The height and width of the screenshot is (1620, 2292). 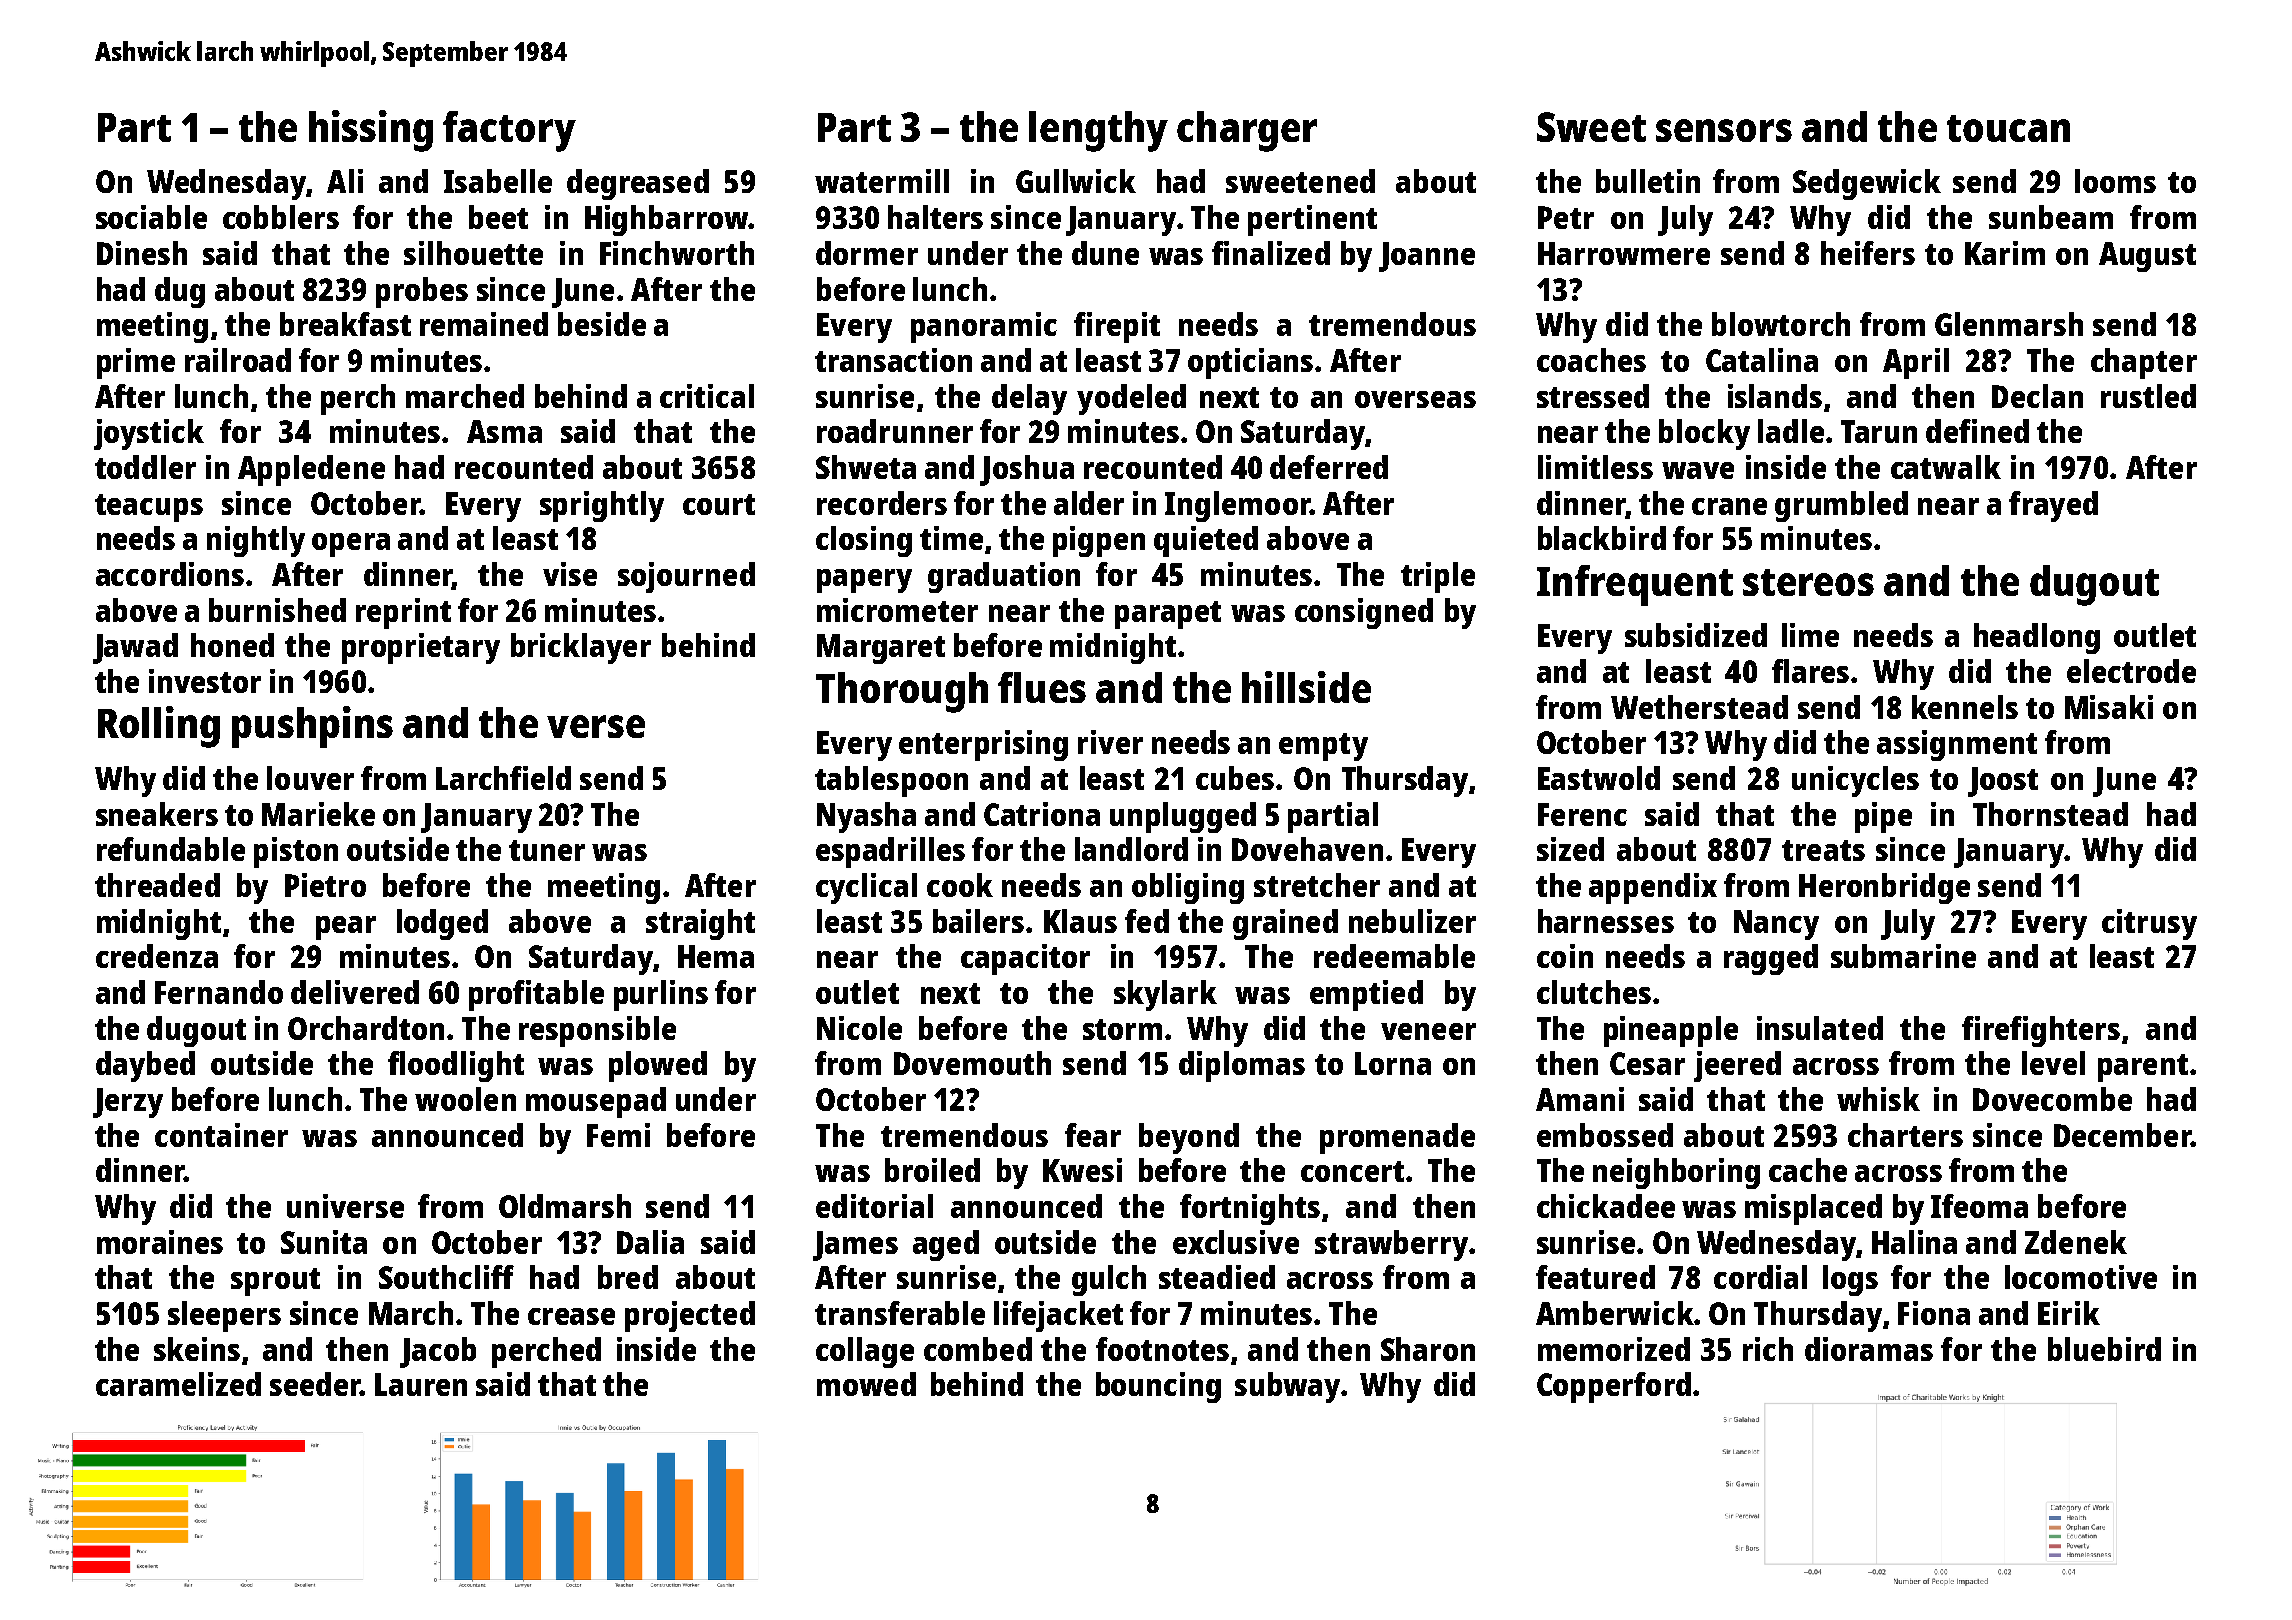 I want to click on ragged, so click(x=1771, y=959).
